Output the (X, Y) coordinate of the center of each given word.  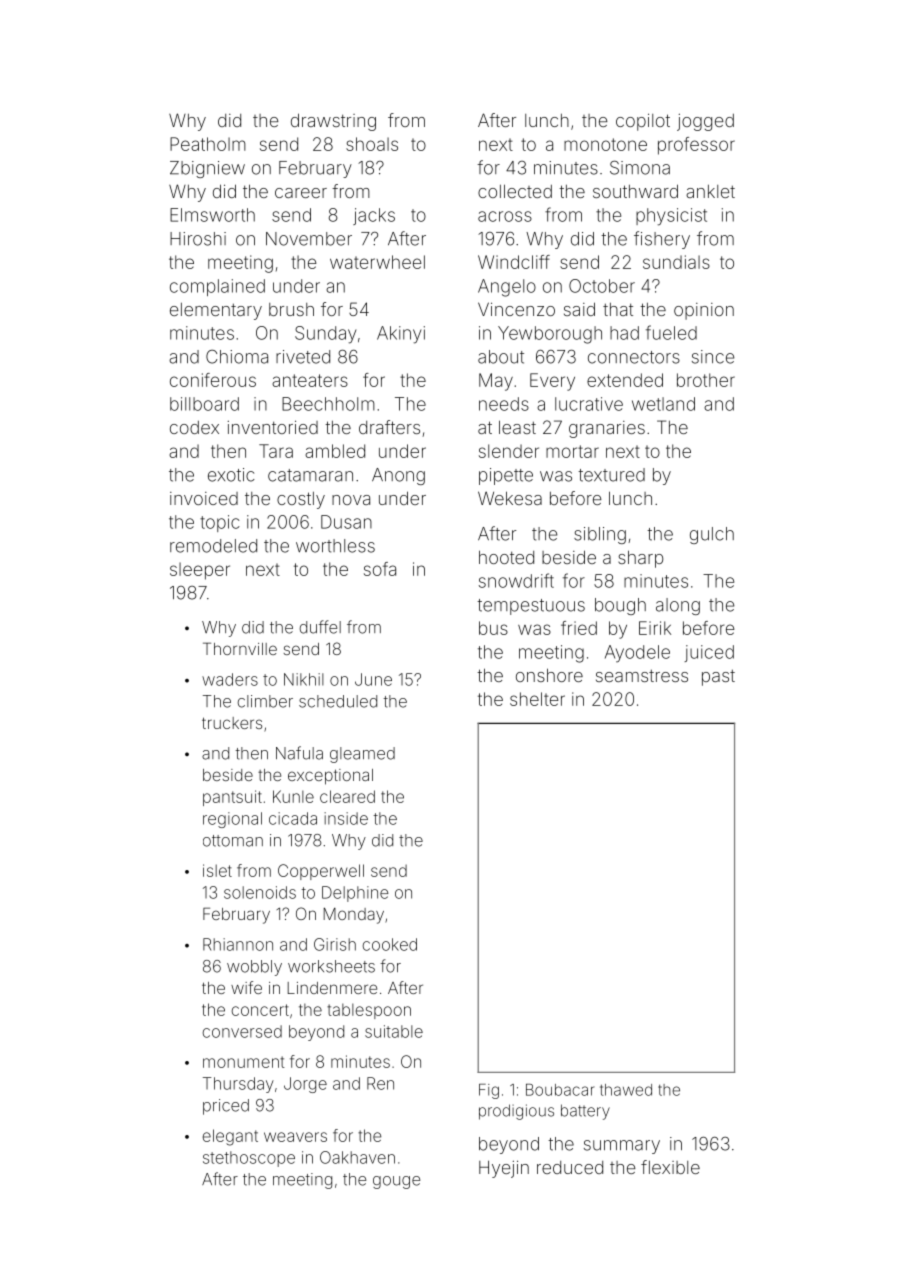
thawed (626, 1090)
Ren (380, 1083)
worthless (335, 546)
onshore (549, 675)
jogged (705, 122)
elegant (230, 1137)
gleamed (362, 755)
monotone (605, 144)
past (718, 678)
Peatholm (208, 144)
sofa (380, 569)
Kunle (293, 796)
